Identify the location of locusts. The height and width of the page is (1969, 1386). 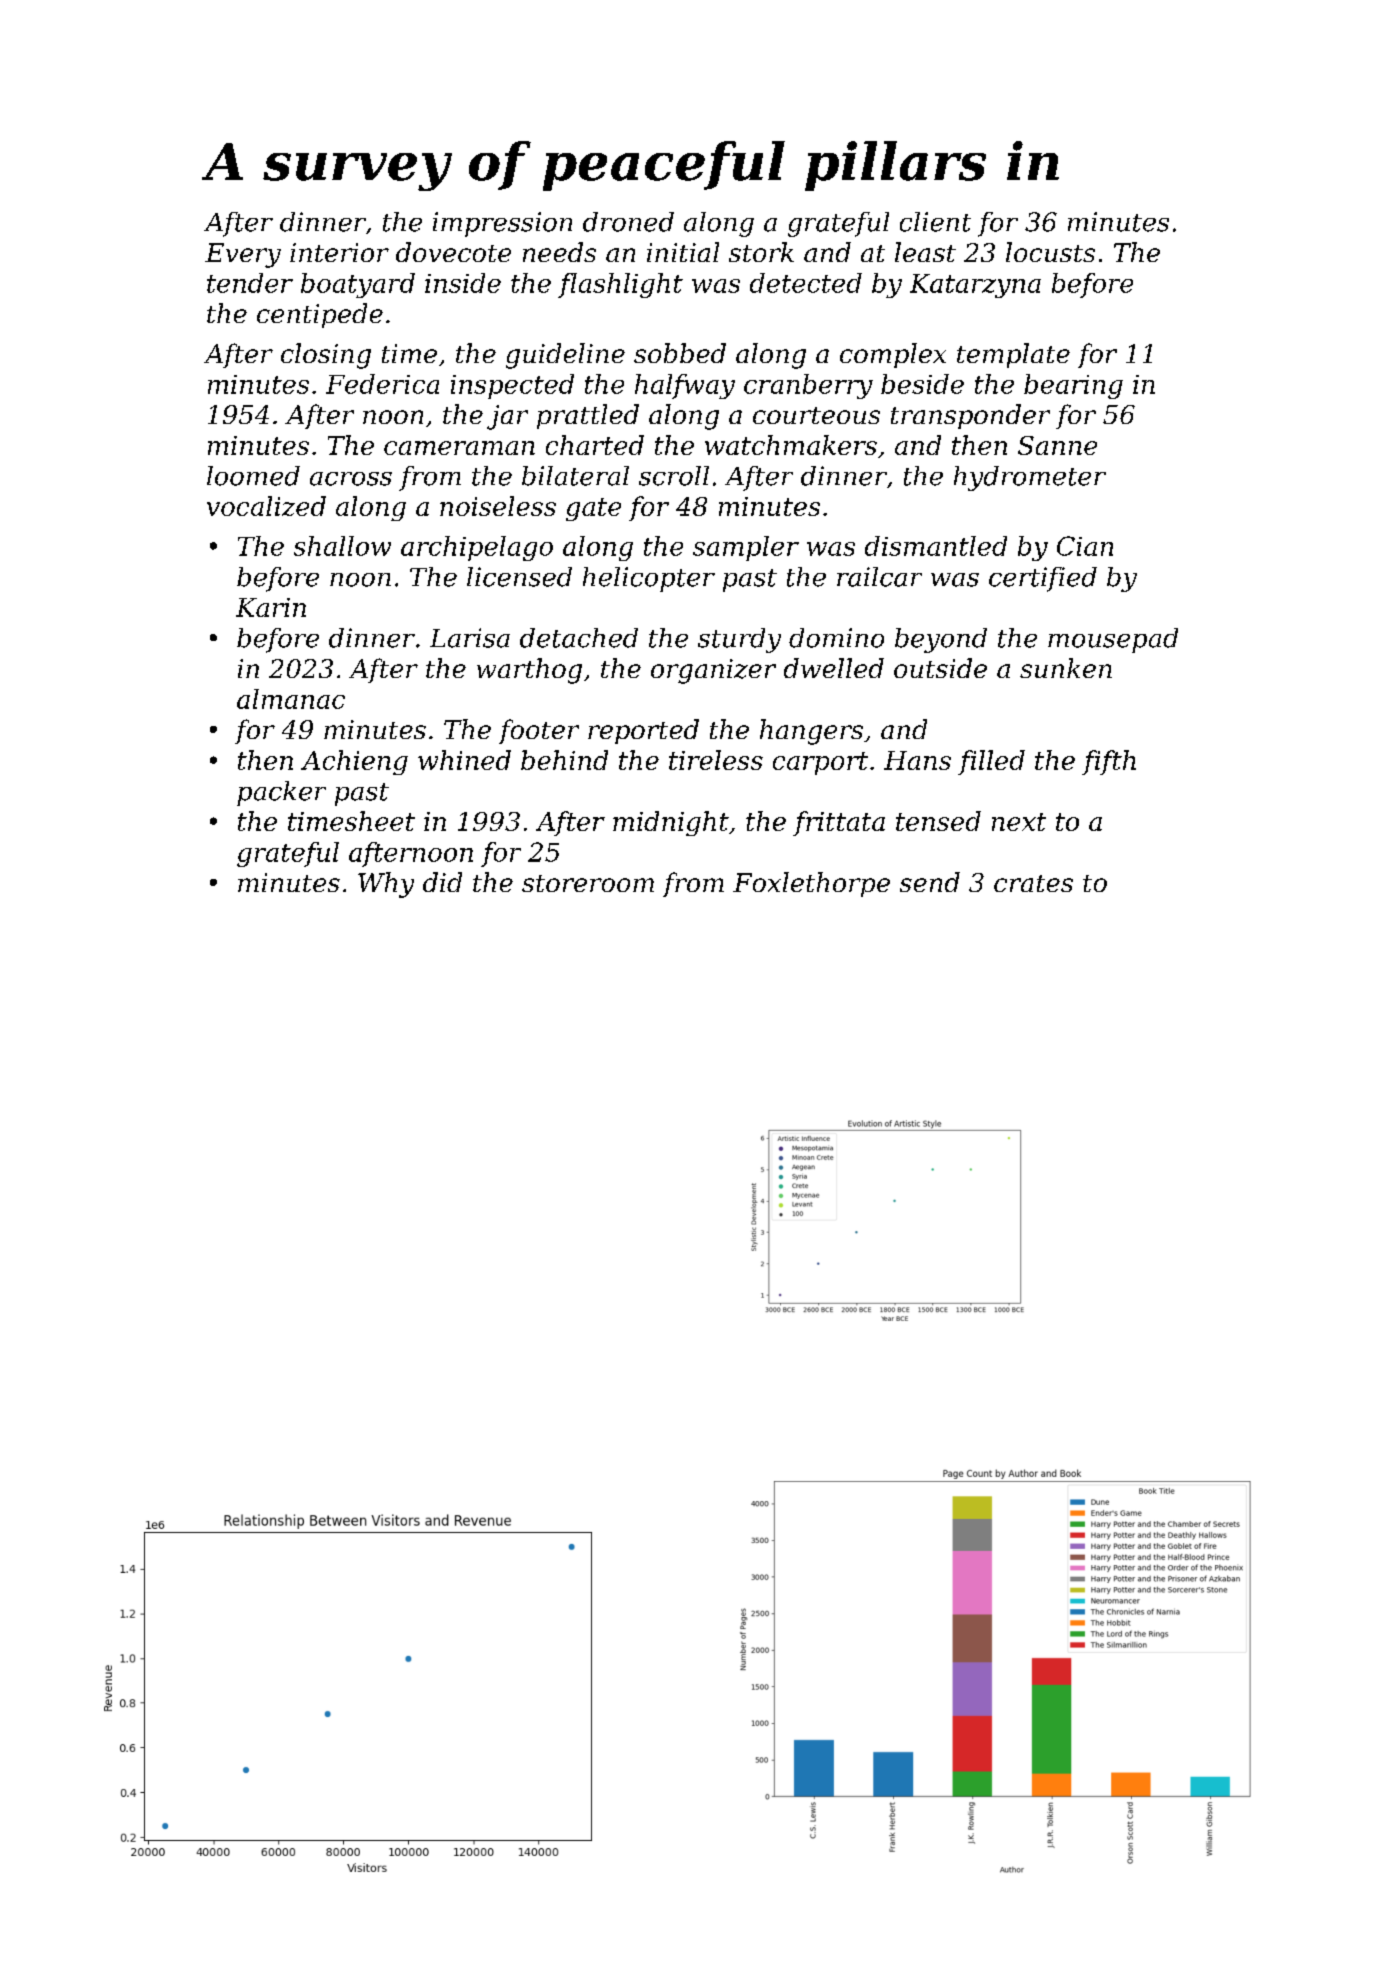
(1050, 252).
